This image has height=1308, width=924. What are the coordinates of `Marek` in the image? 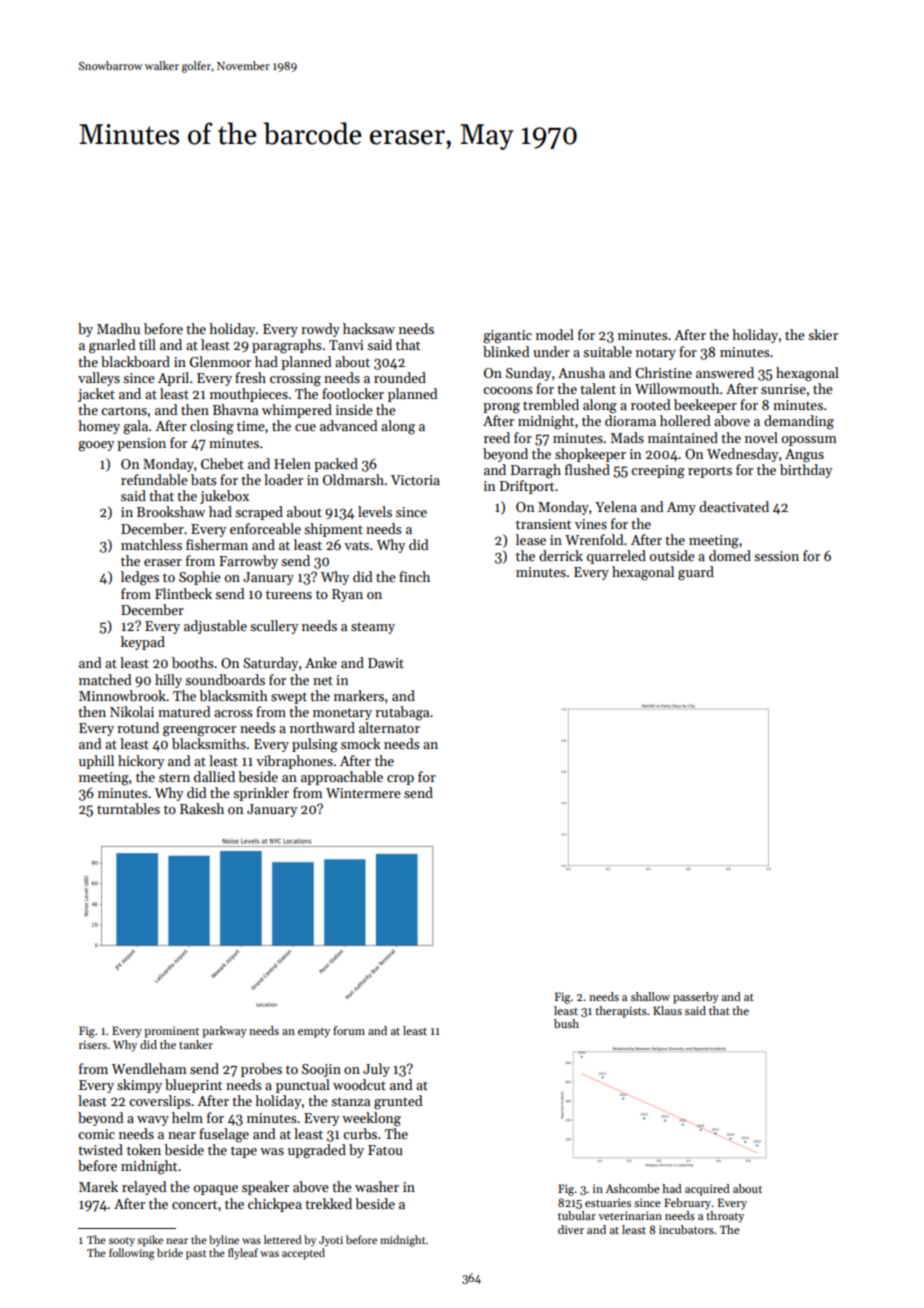 It's located at (98, 1186).
